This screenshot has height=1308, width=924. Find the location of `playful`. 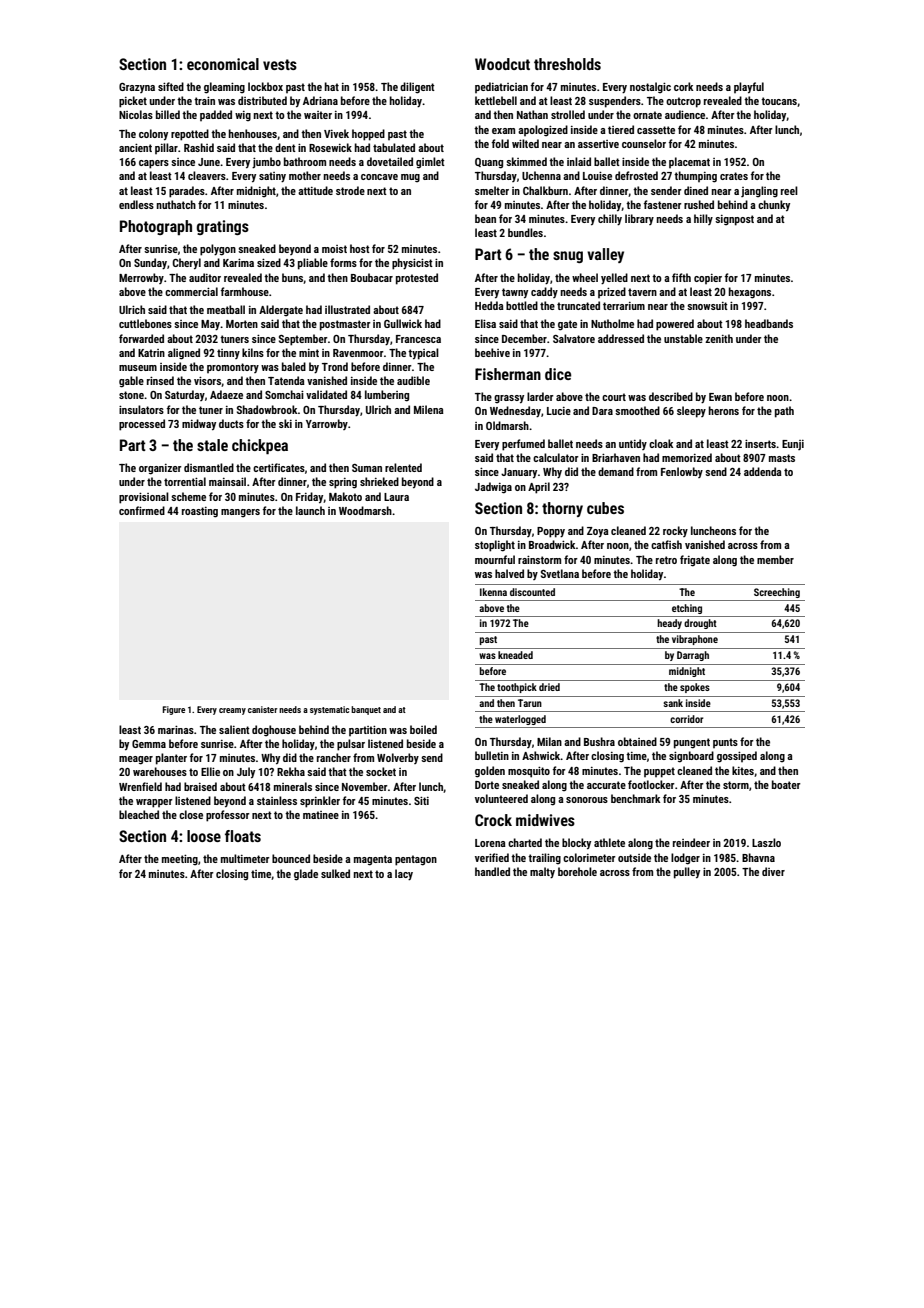

playful is located at coordinates (749, 87).
